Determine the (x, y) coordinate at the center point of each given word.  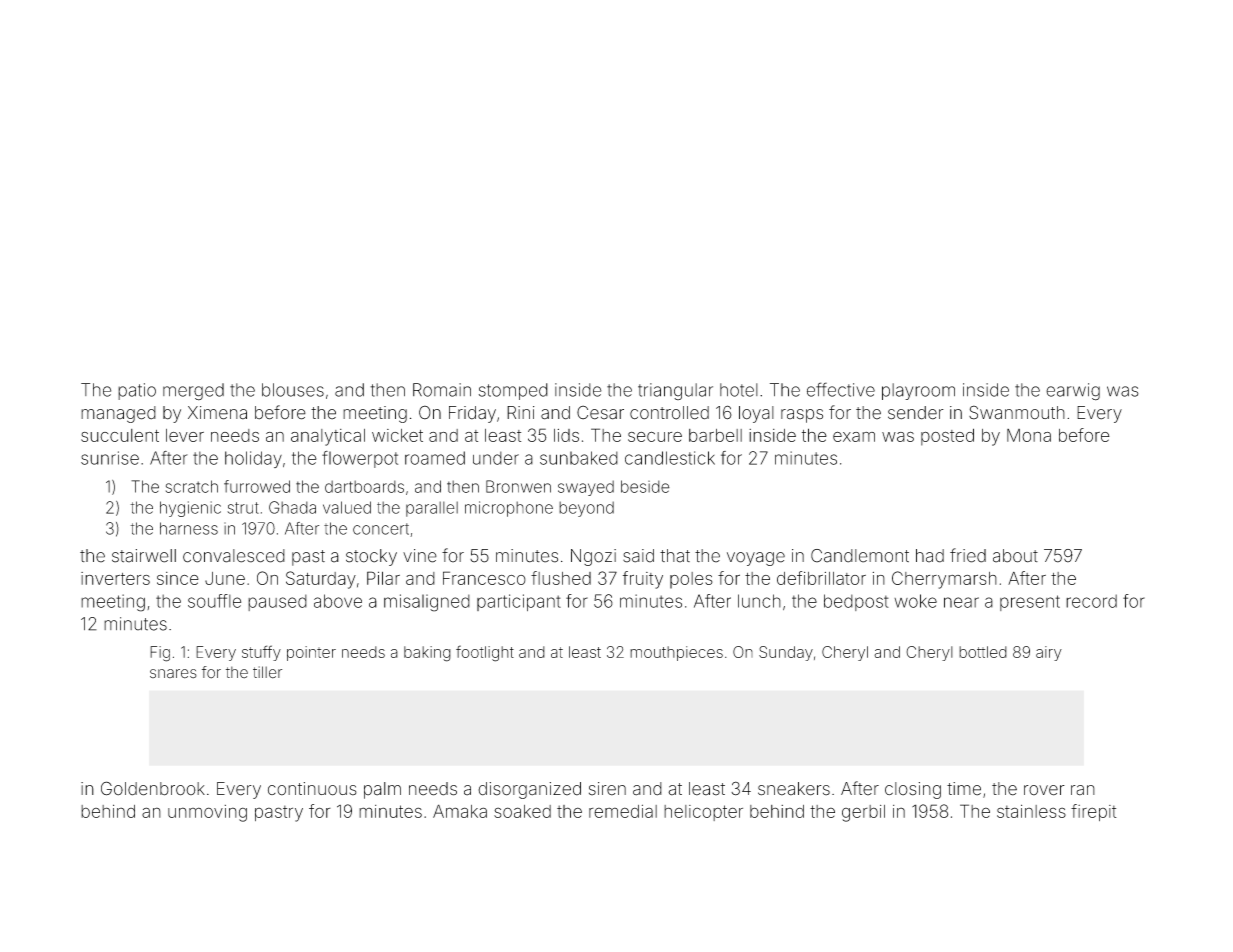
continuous (312, 789)
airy (1049, 653)
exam (854, 436)
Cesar (600, 412)
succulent (120, 435)
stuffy (261, 653)
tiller (267, 672)
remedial (623, 811)
